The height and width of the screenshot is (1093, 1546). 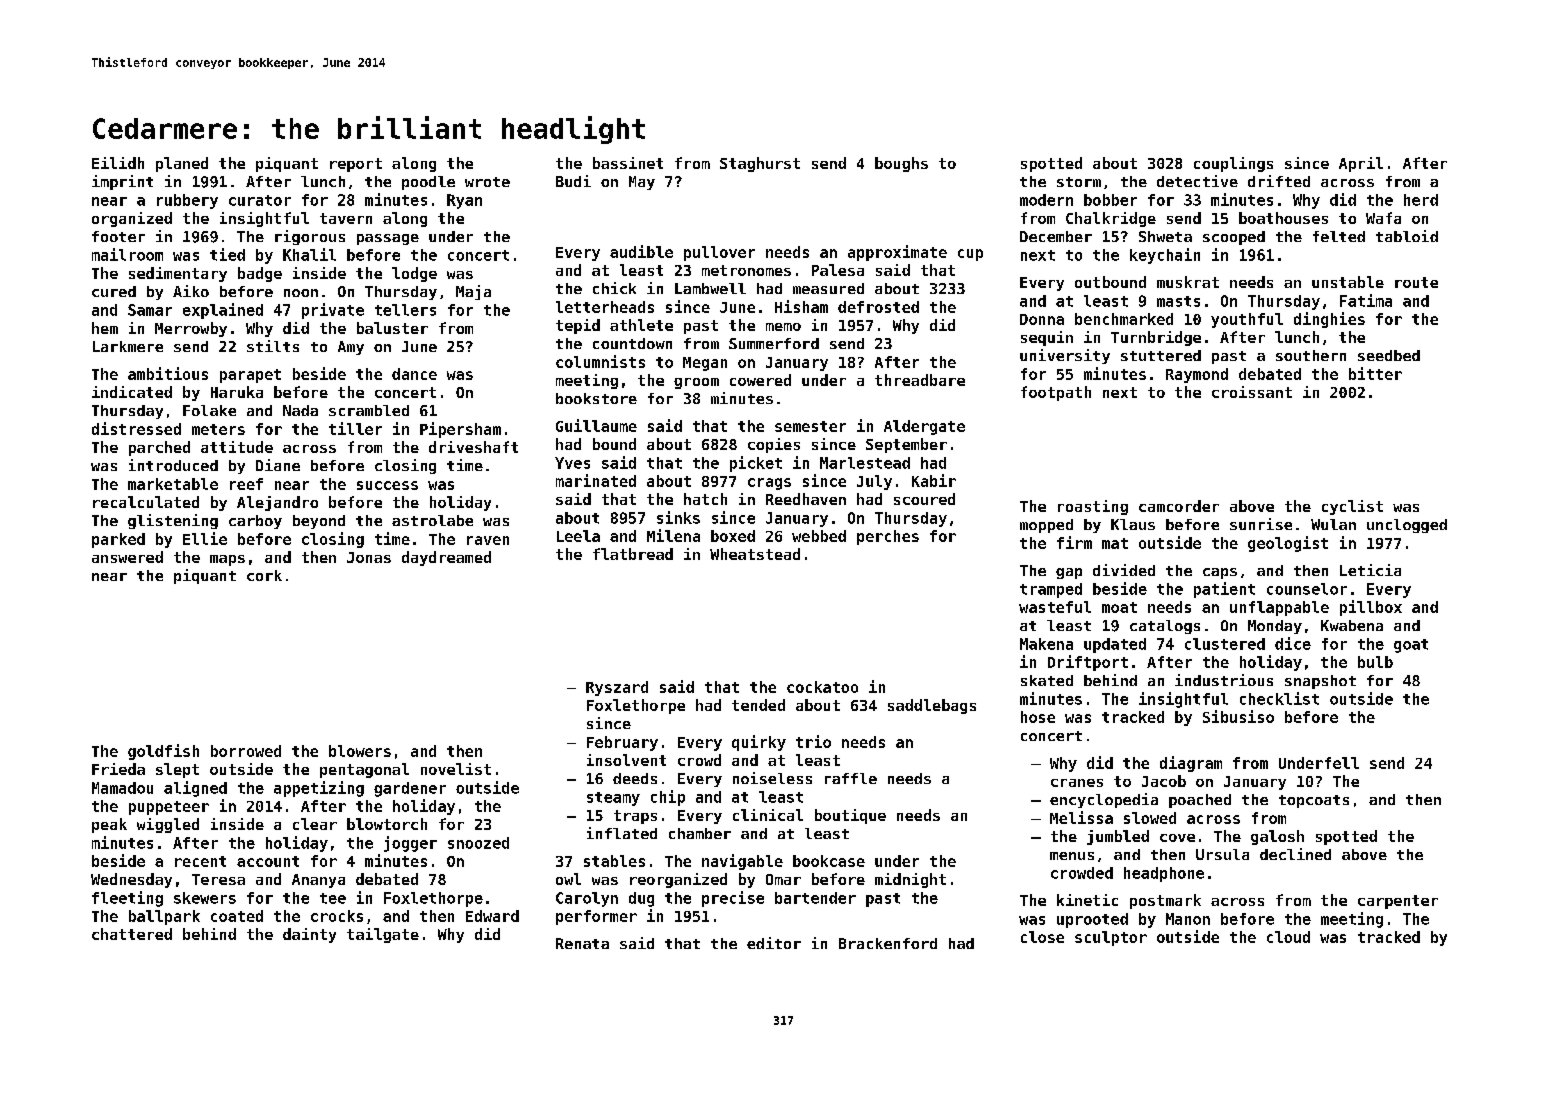 I want to click on muskrat, so click(x=1188, y=282).
